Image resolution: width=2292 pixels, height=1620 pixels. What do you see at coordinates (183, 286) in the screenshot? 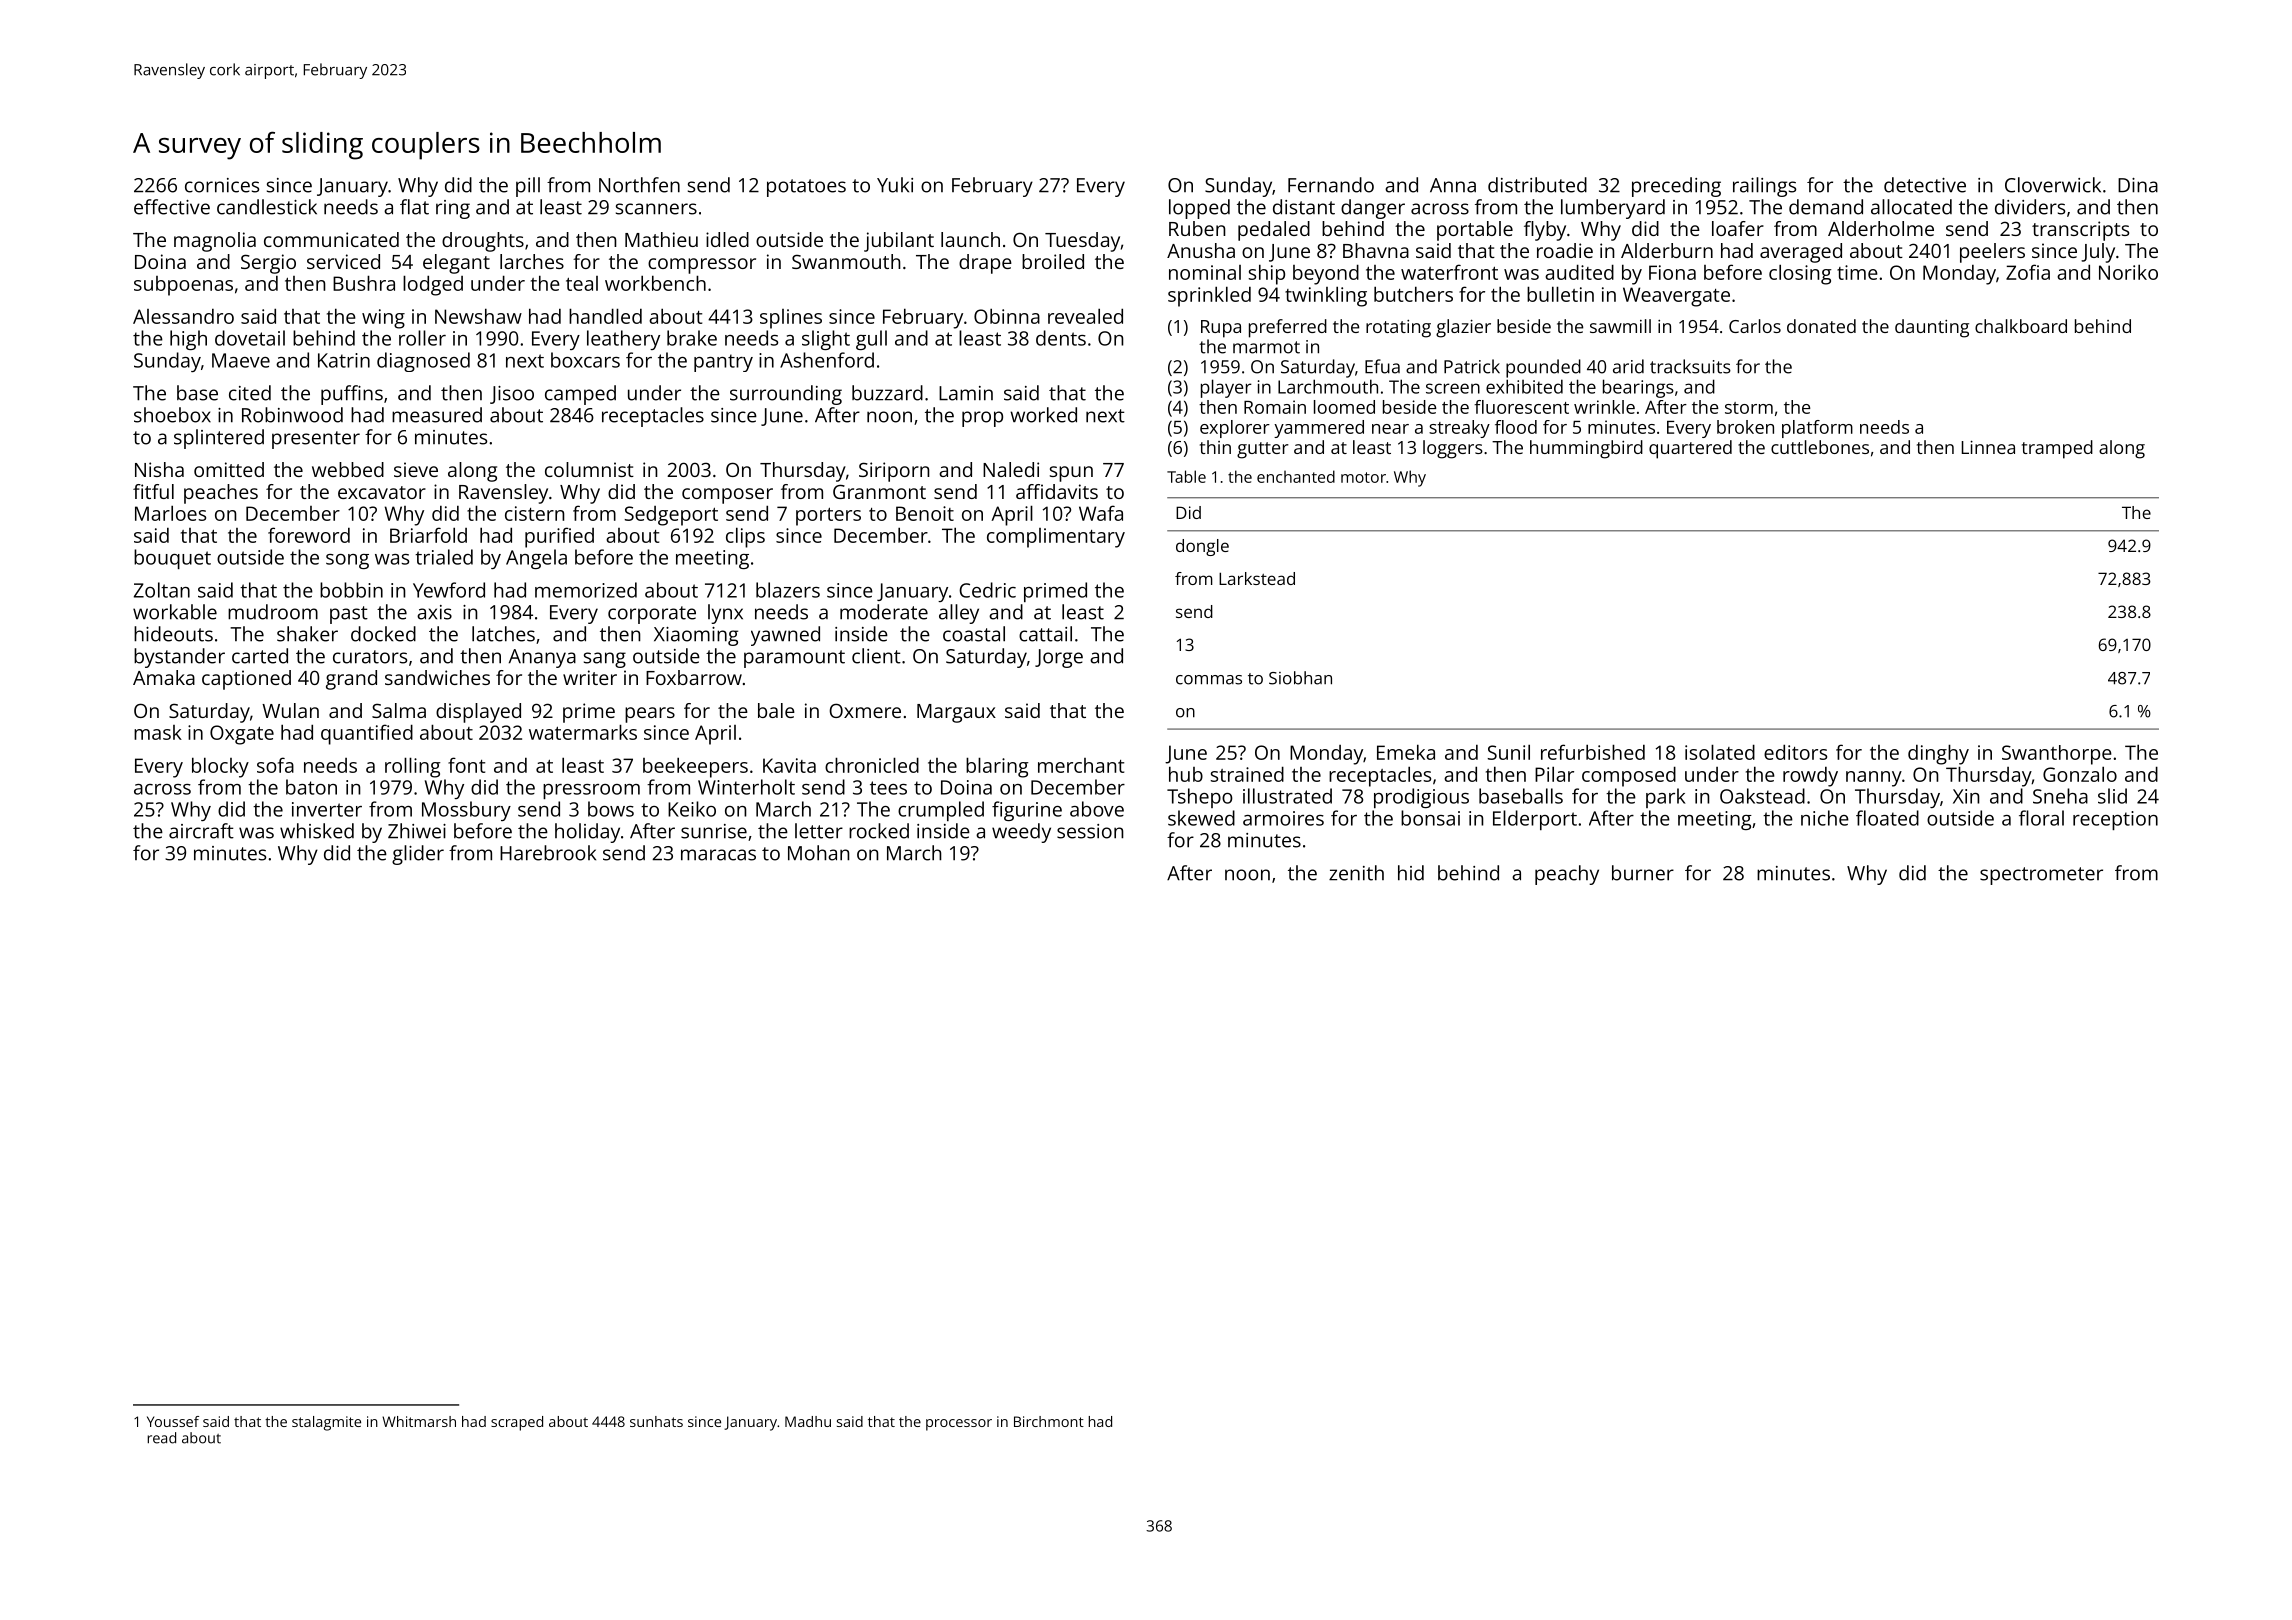
I see `subpoenas` at bounding box center [183, 286].
